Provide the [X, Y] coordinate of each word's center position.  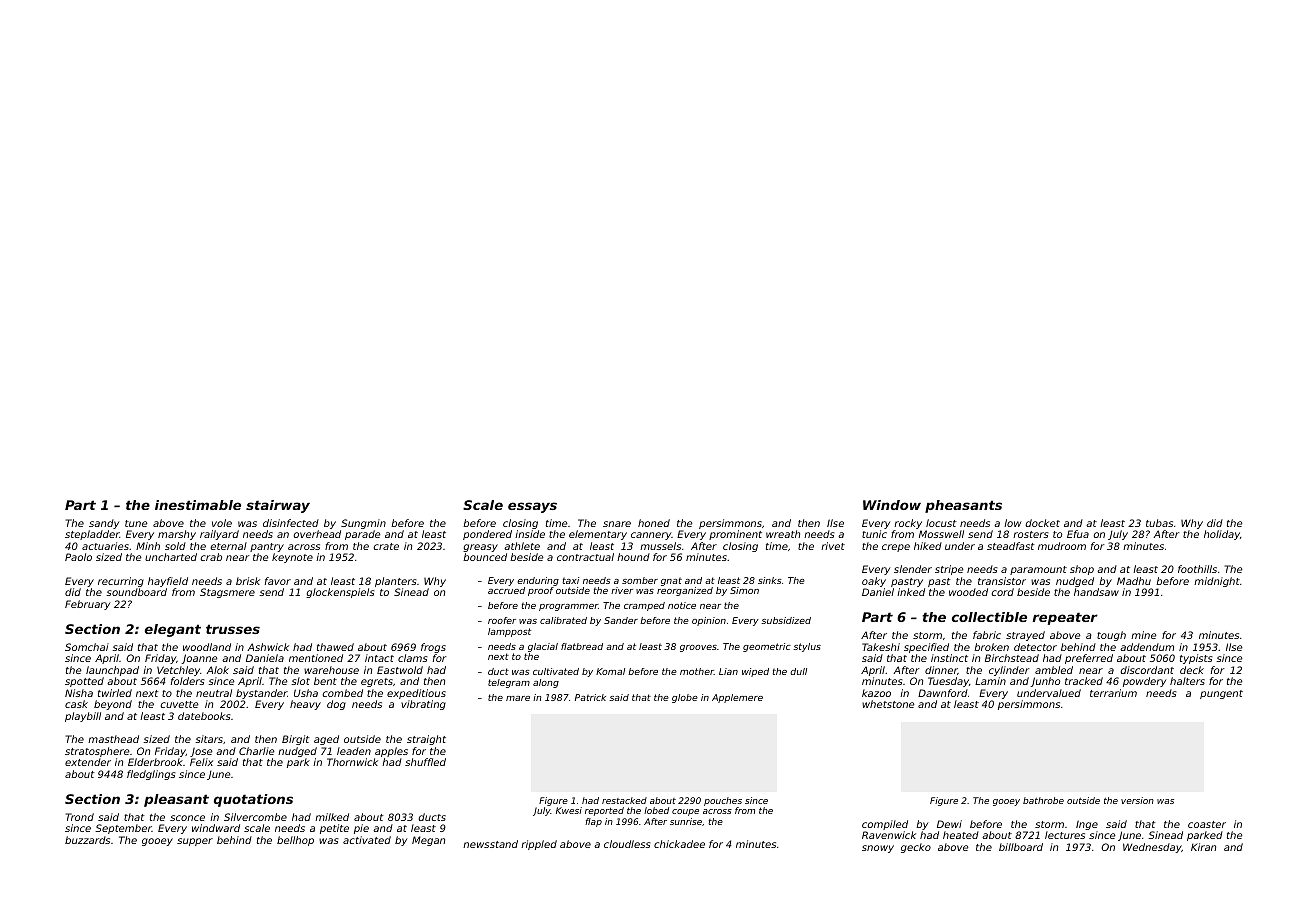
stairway [278, 506]
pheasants [963, 506]
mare [518, 698]
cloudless [627, 844]
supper [195, 842]
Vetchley [178, 671]
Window [892, 505]
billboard [1021, 847]
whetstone [888, 704]
